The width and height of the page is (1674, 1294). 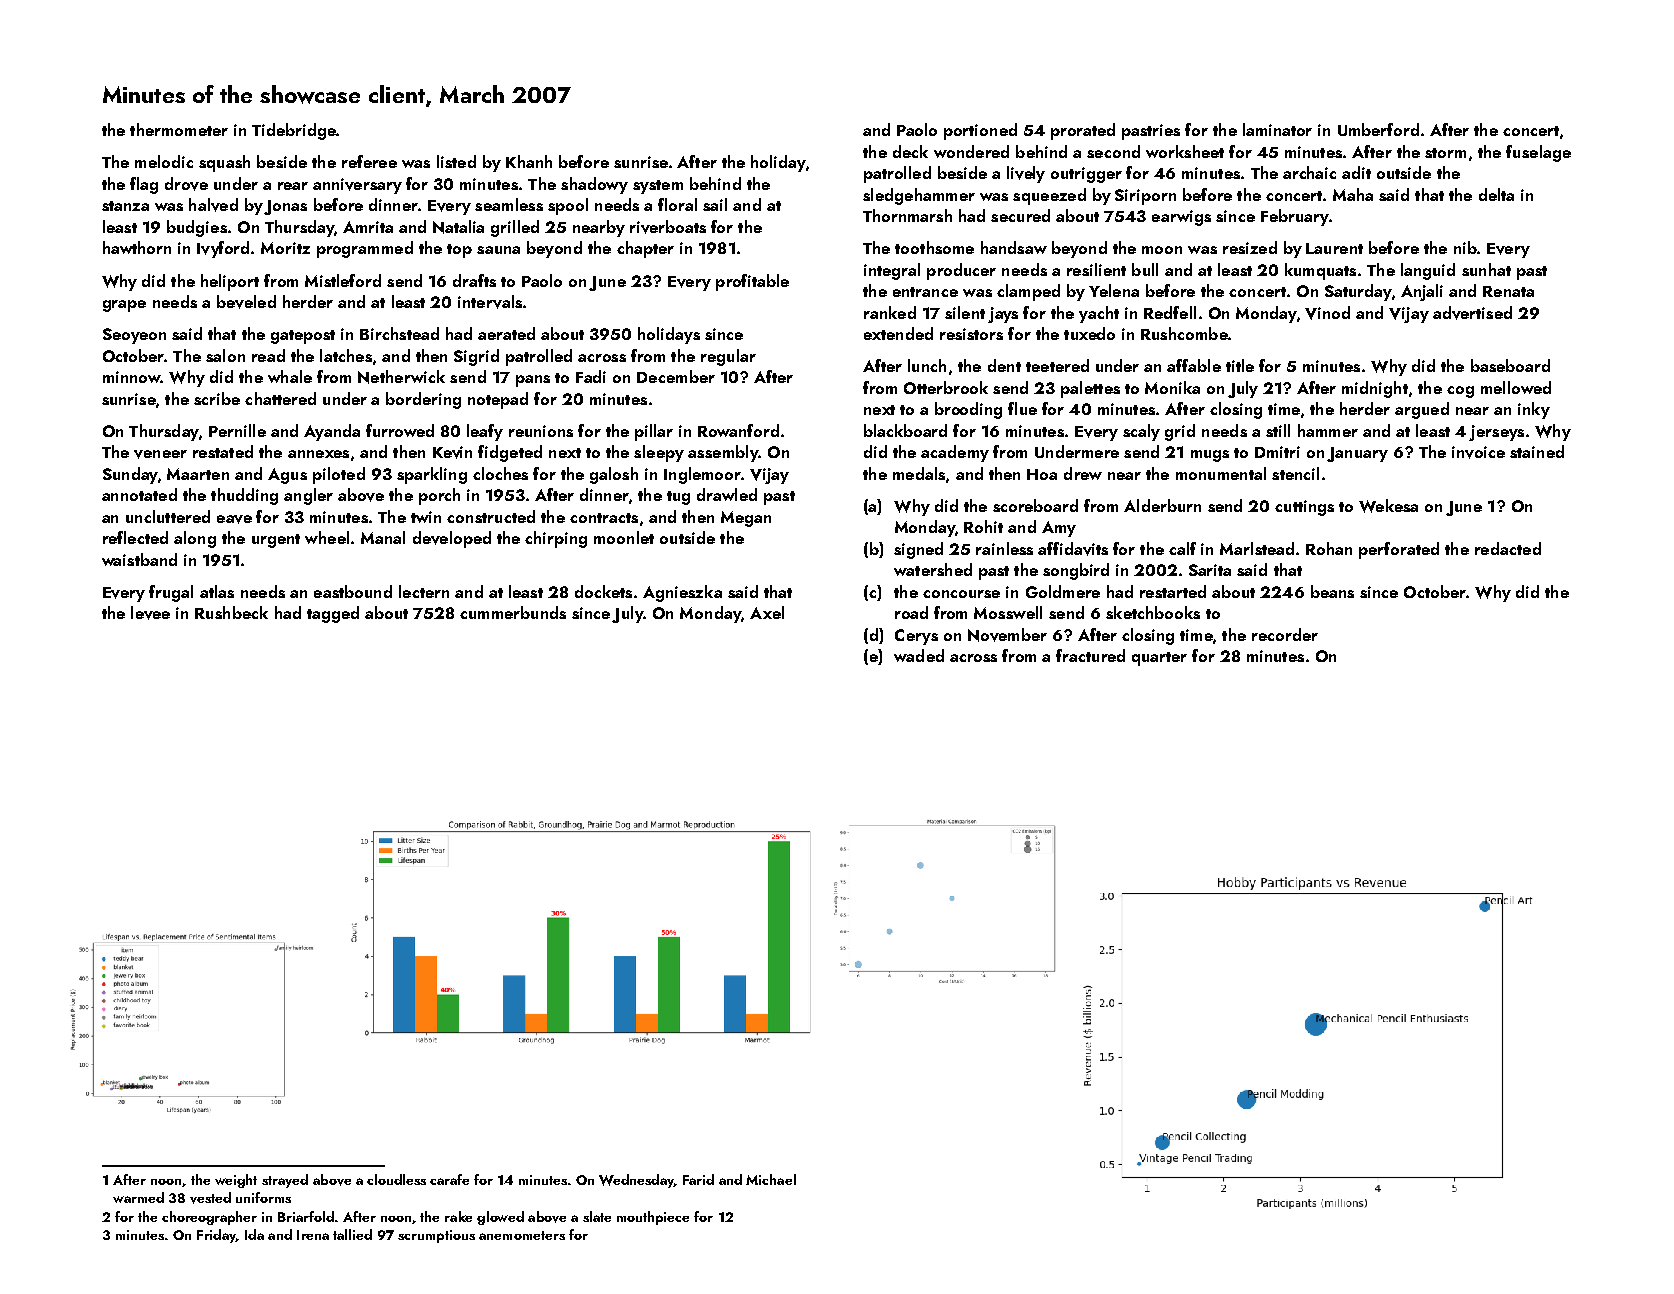 What do you see at coordinates (285, 1181) in the page?
I see `strayed` at bounding box center [285, 1181].
